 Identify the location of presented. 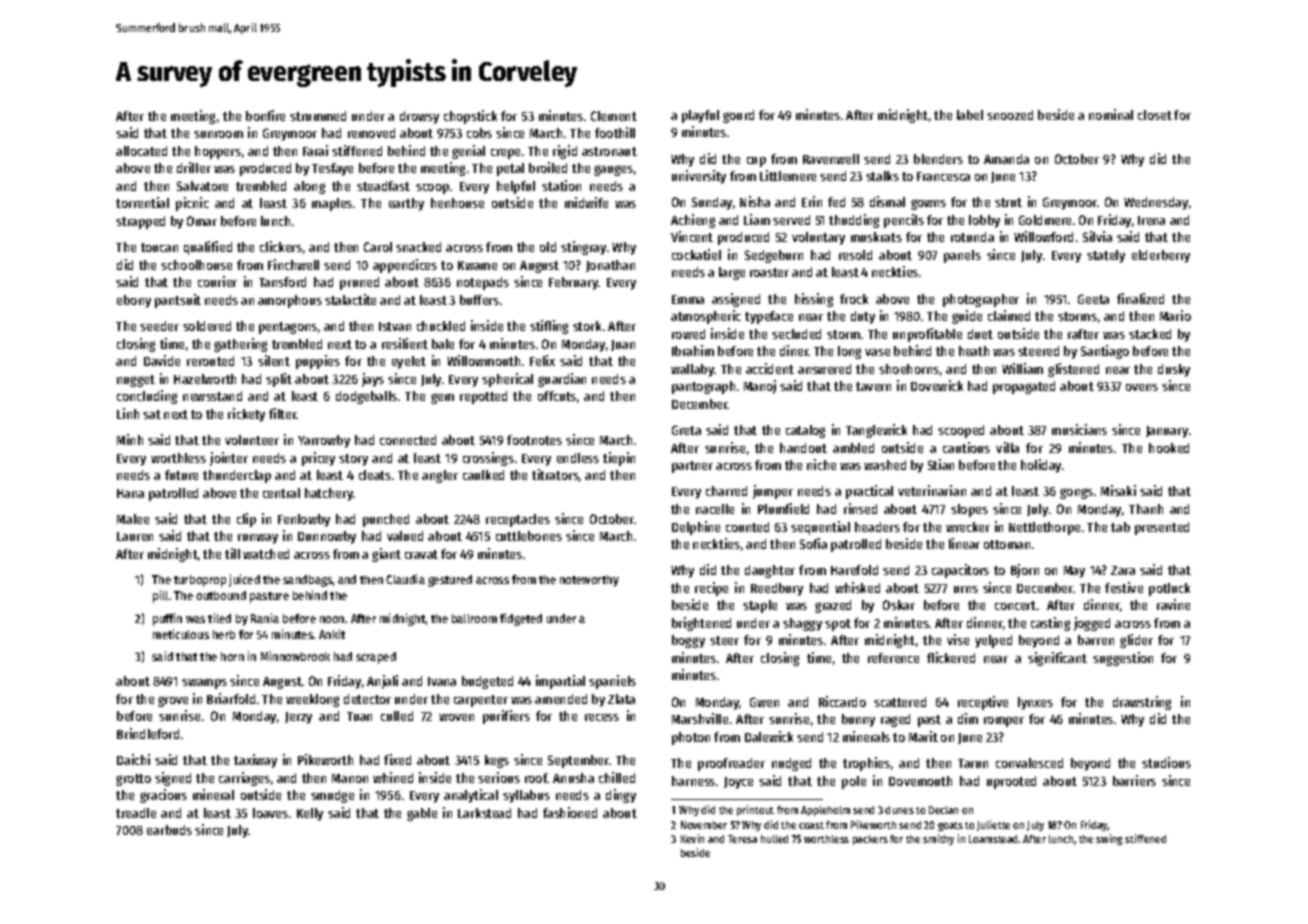
(1162, 528).
